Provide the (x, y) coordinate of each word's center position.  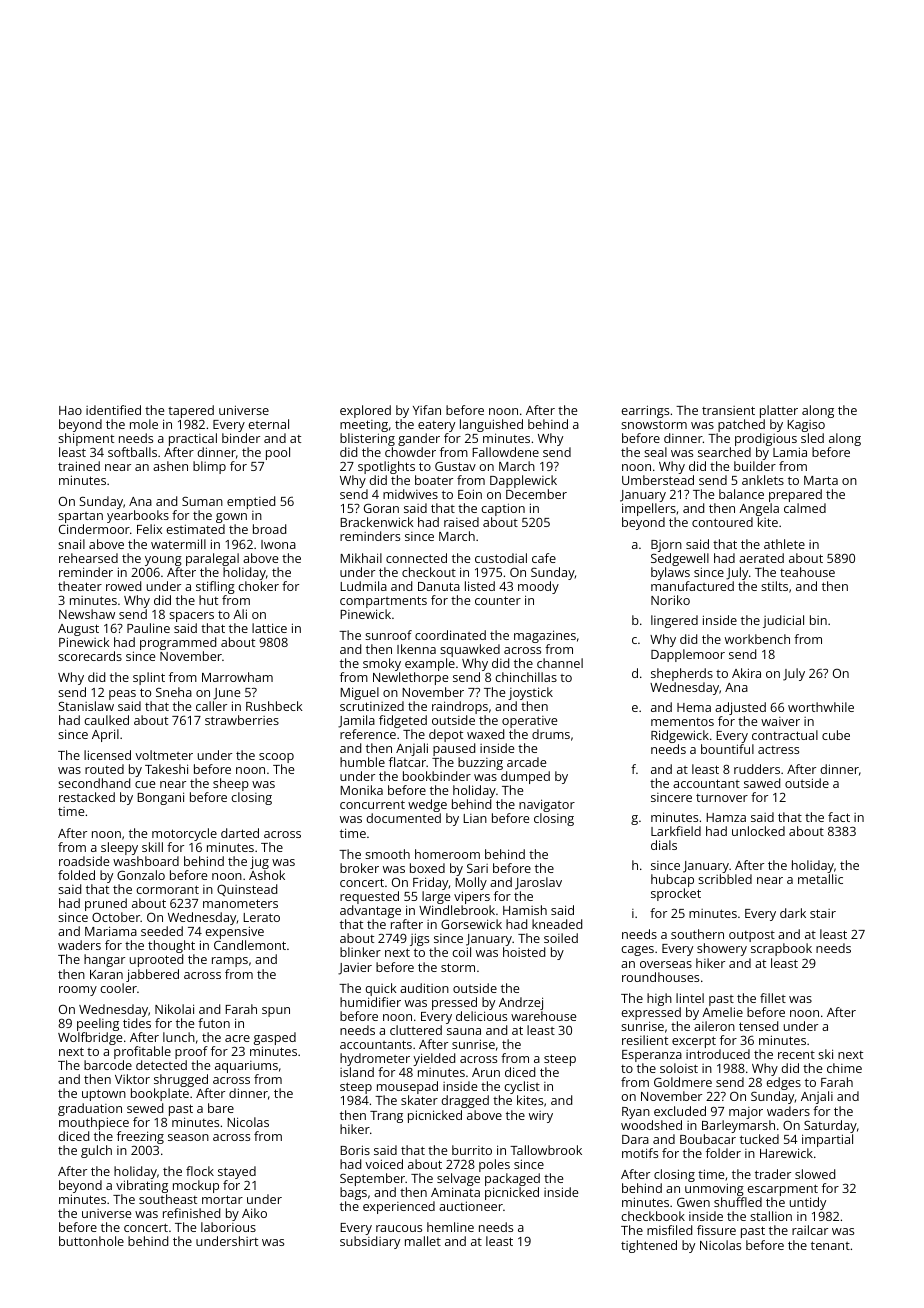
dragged (465, 1101)
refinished (191, 1213)
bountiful (727, 749)
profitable (142, 1052)
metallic (820, 879)
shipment (86, 439)
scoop (276, 758)
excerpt (694, 1042)
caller (211, 706)
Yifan (427, 410)
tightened (649, 1246)
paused (454, 749)
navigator (547, 806)
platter (779, 411)
